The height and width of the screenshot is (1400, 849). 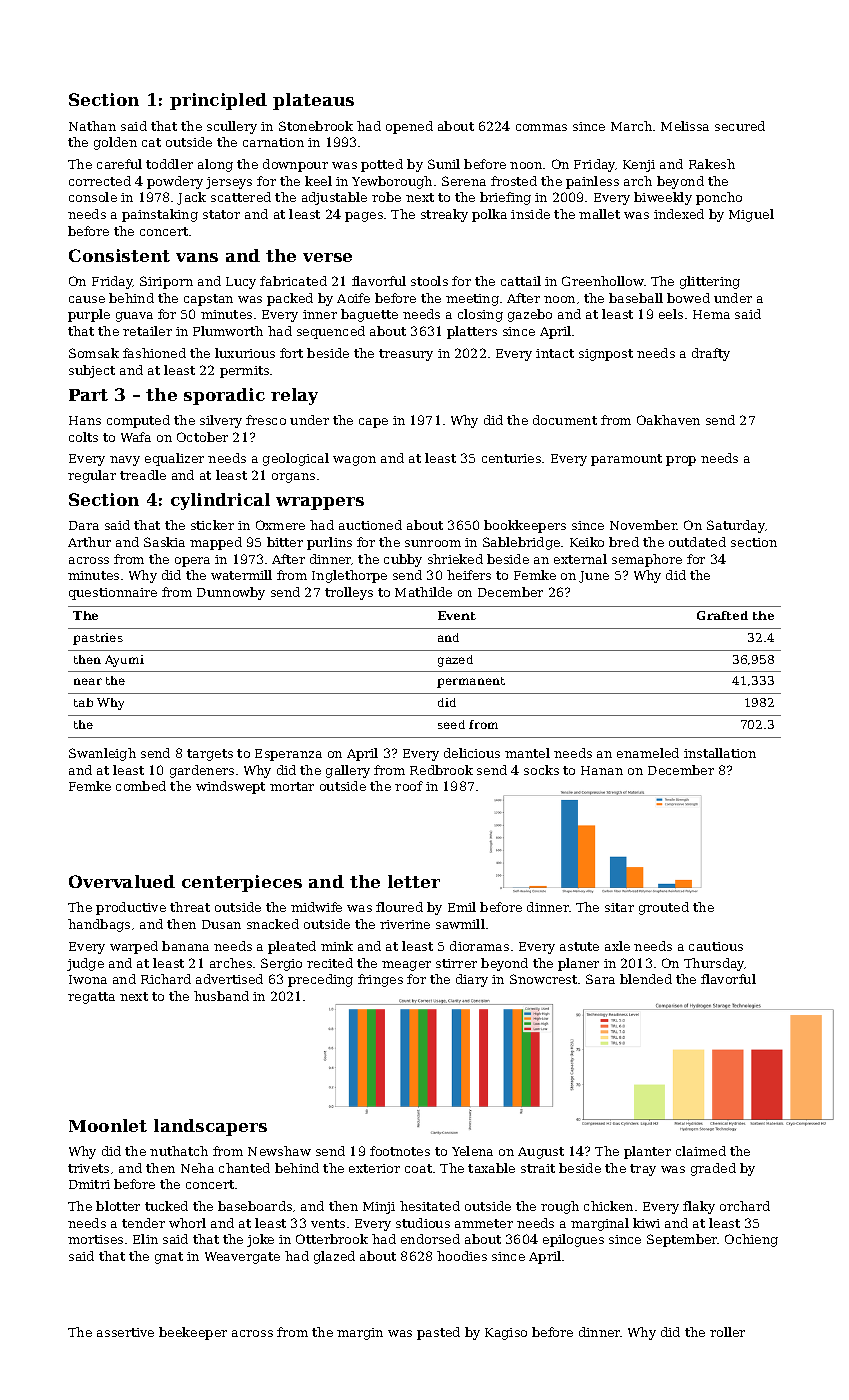 I want to click on plateaus, so click(x=313, y=101).
